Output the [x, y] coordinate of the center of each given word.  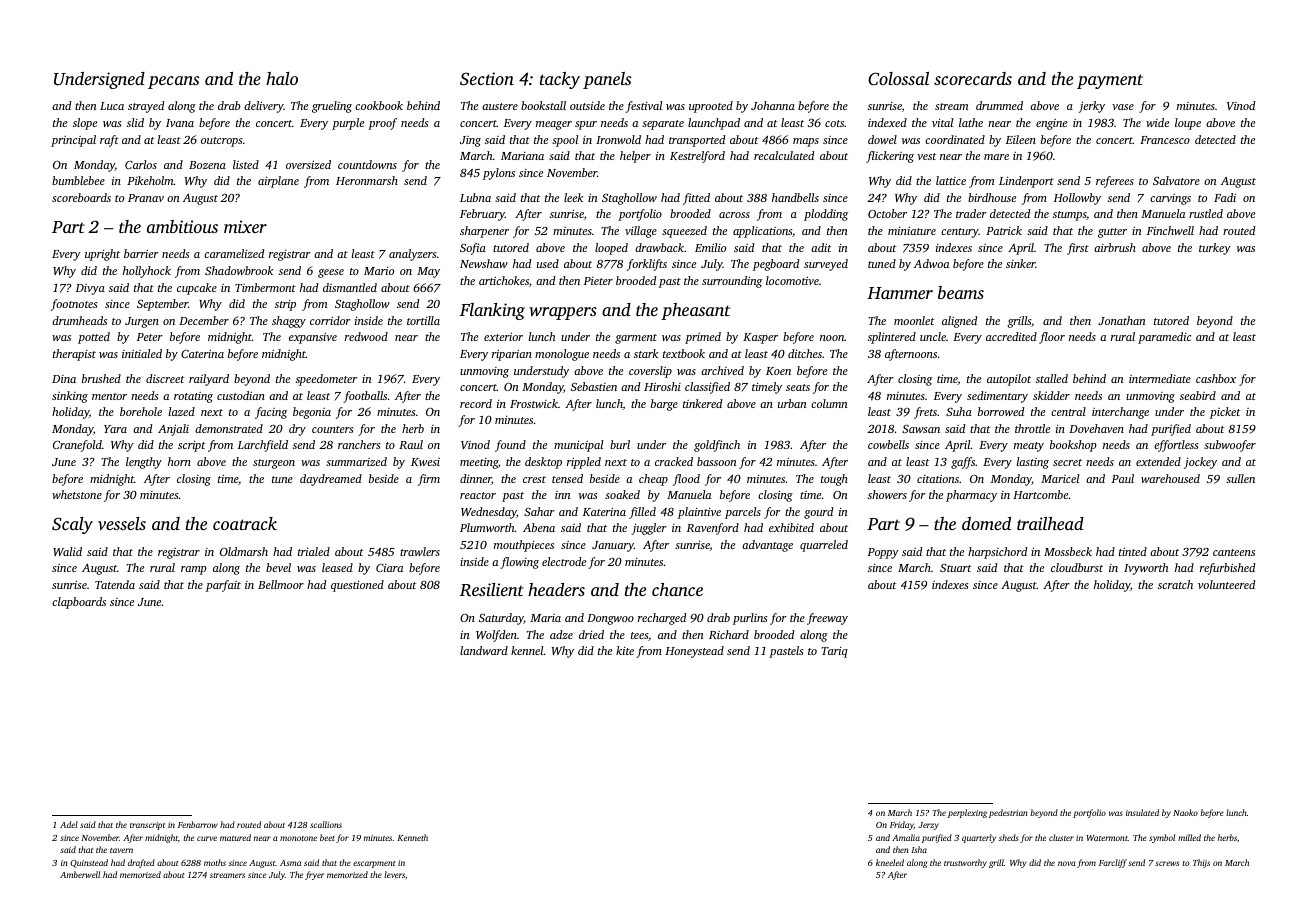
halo [282, 78]
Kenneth [412, 837]
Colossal [898, 79]
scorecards [973, 78]
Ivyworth [1146, 569]
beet [327, 837]
